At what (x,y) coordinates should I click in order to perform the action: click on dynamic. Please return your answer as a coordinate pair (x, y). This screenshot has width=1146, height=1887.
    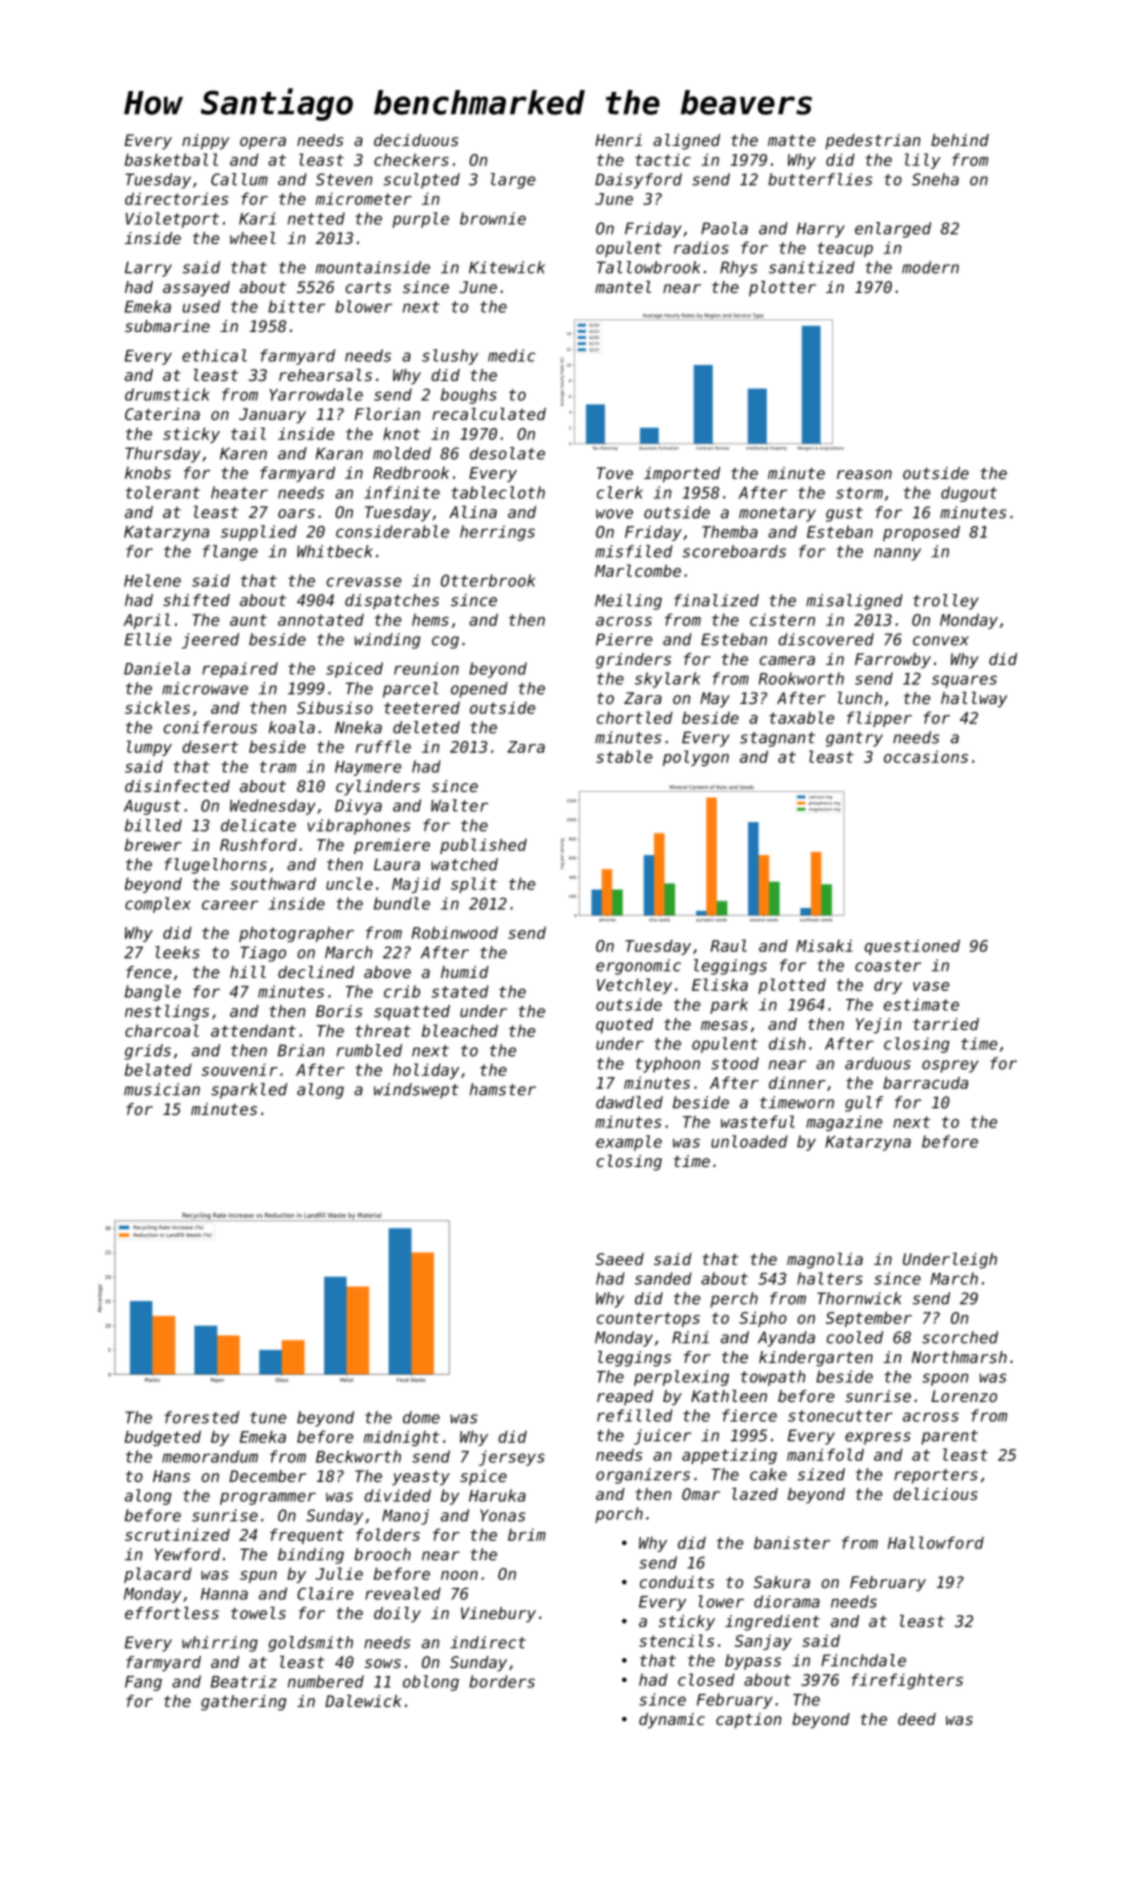
    Looking at the image, I should click on (672, 1721).
